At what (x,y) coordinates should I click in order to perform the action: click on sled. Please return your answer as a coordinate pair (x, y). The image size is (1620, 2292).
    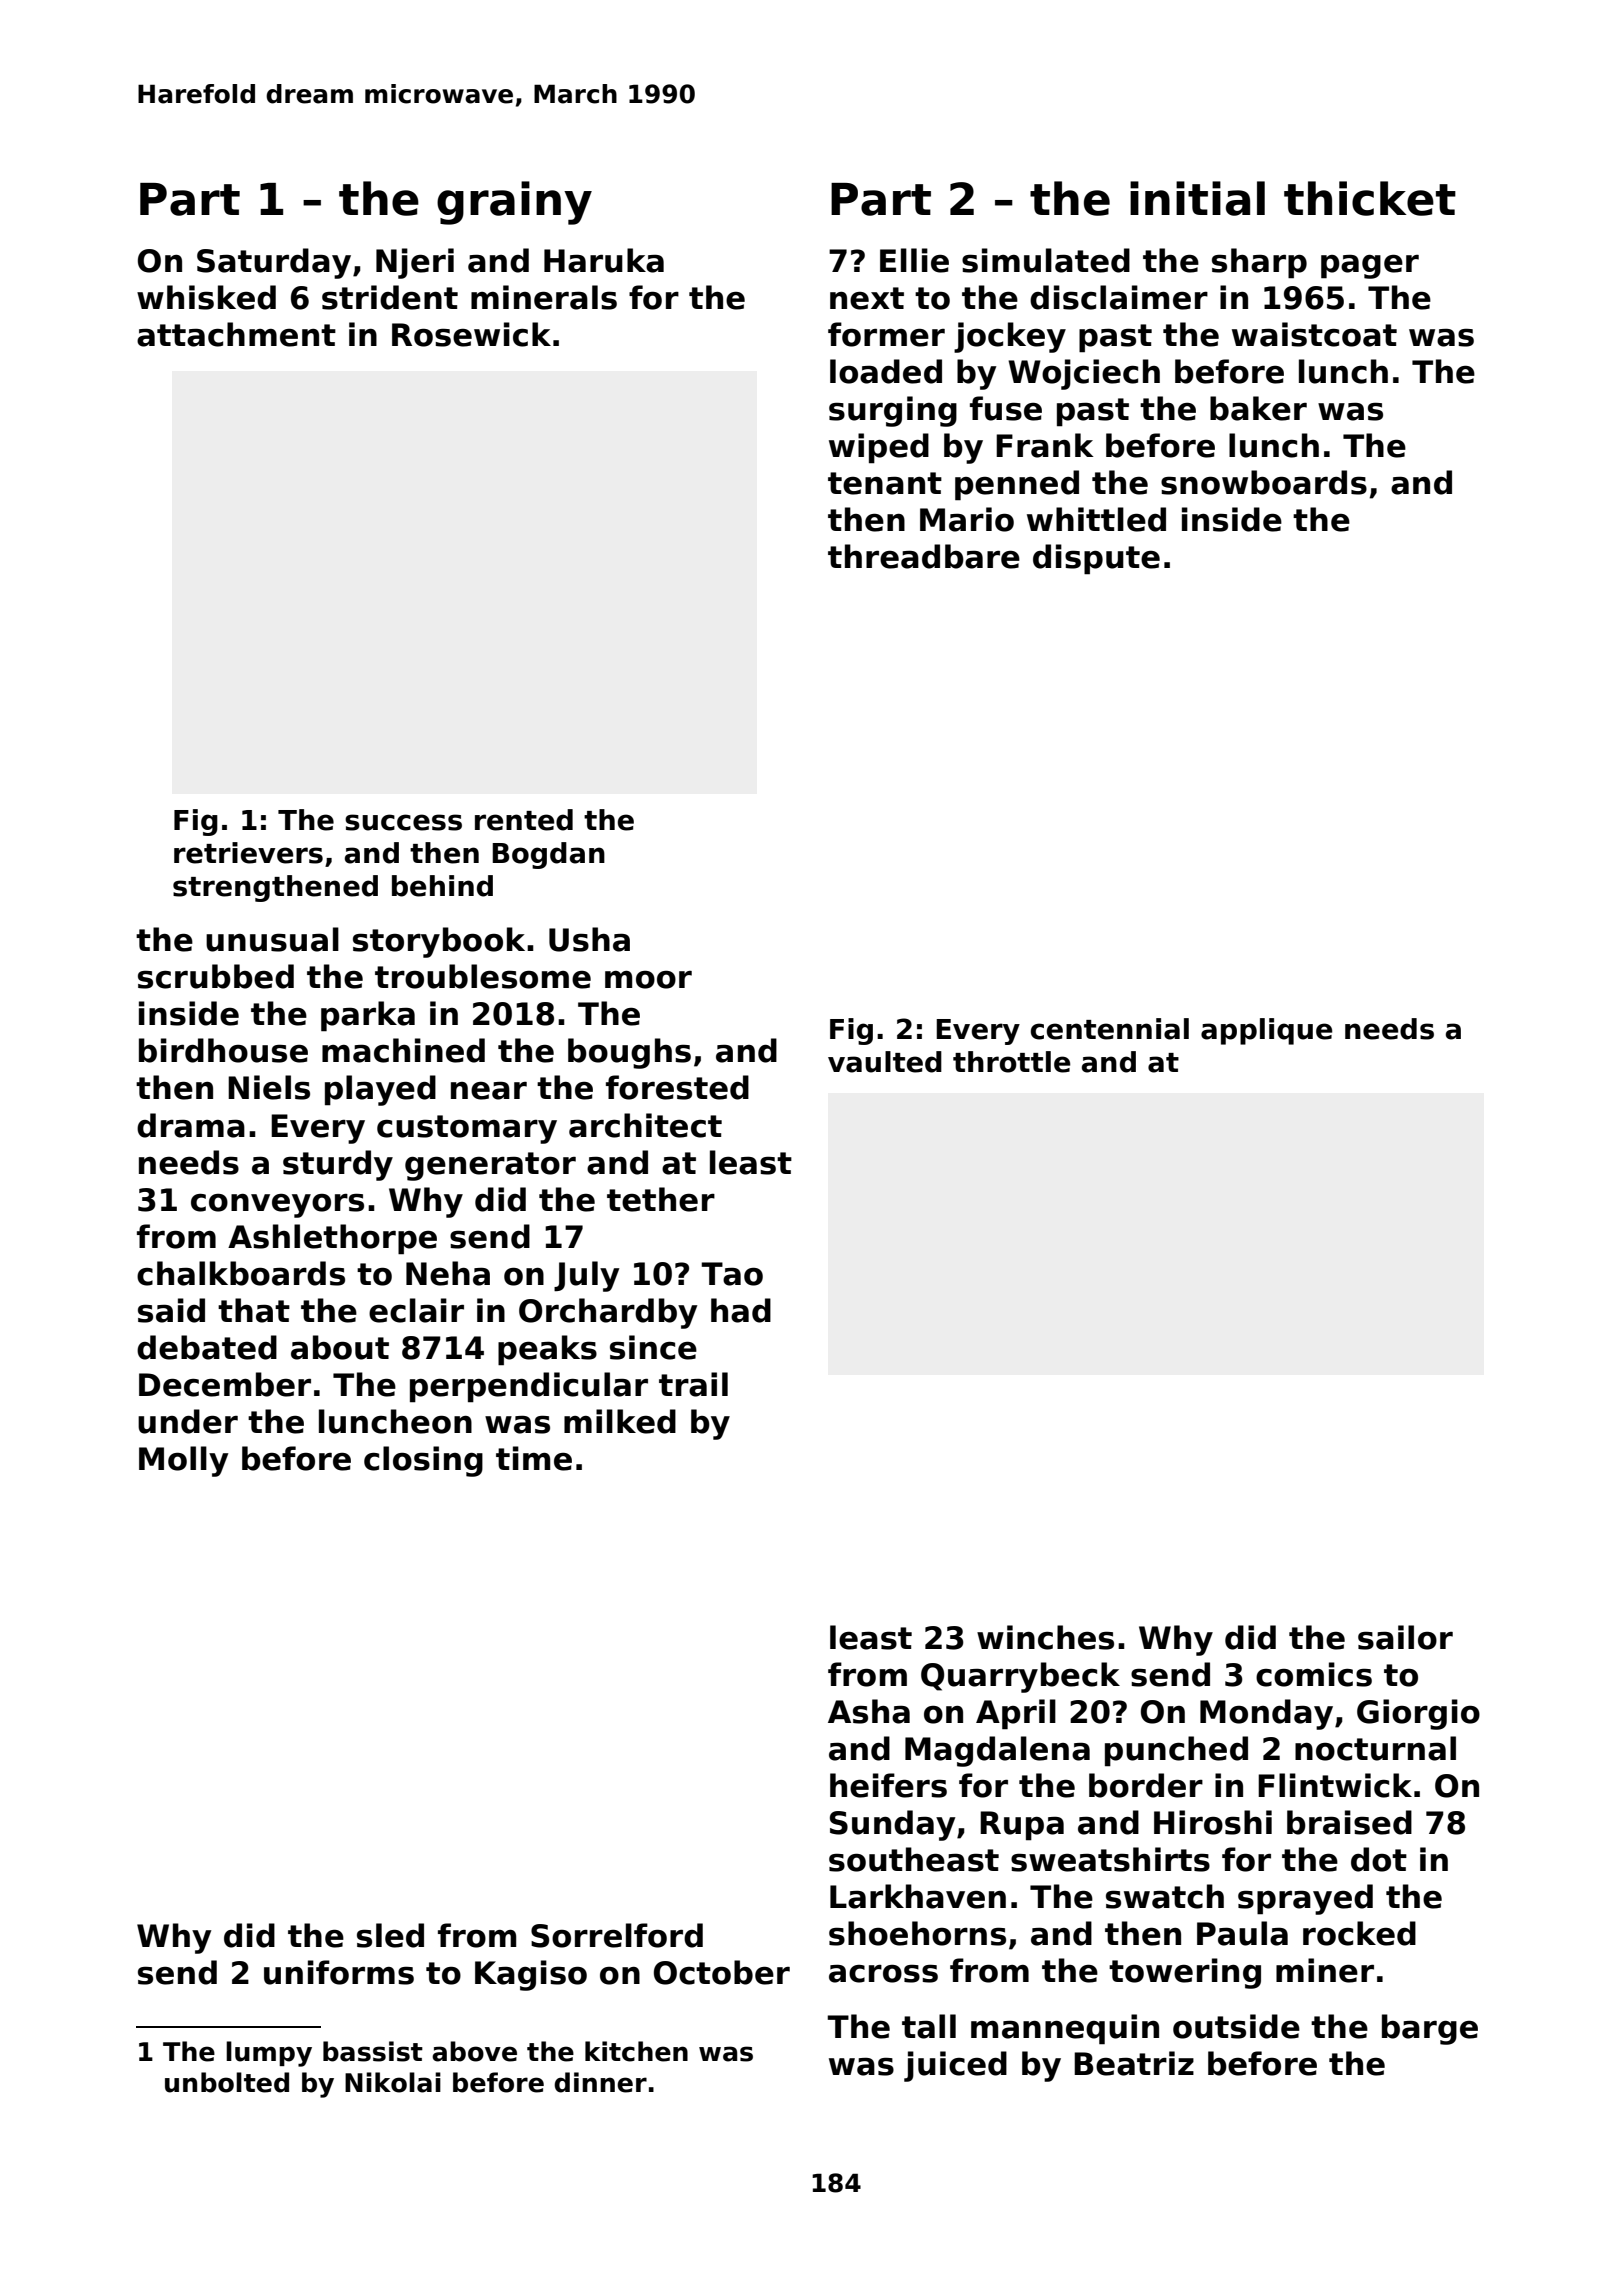
    Looking at the image, I should click on (390, 1935).
